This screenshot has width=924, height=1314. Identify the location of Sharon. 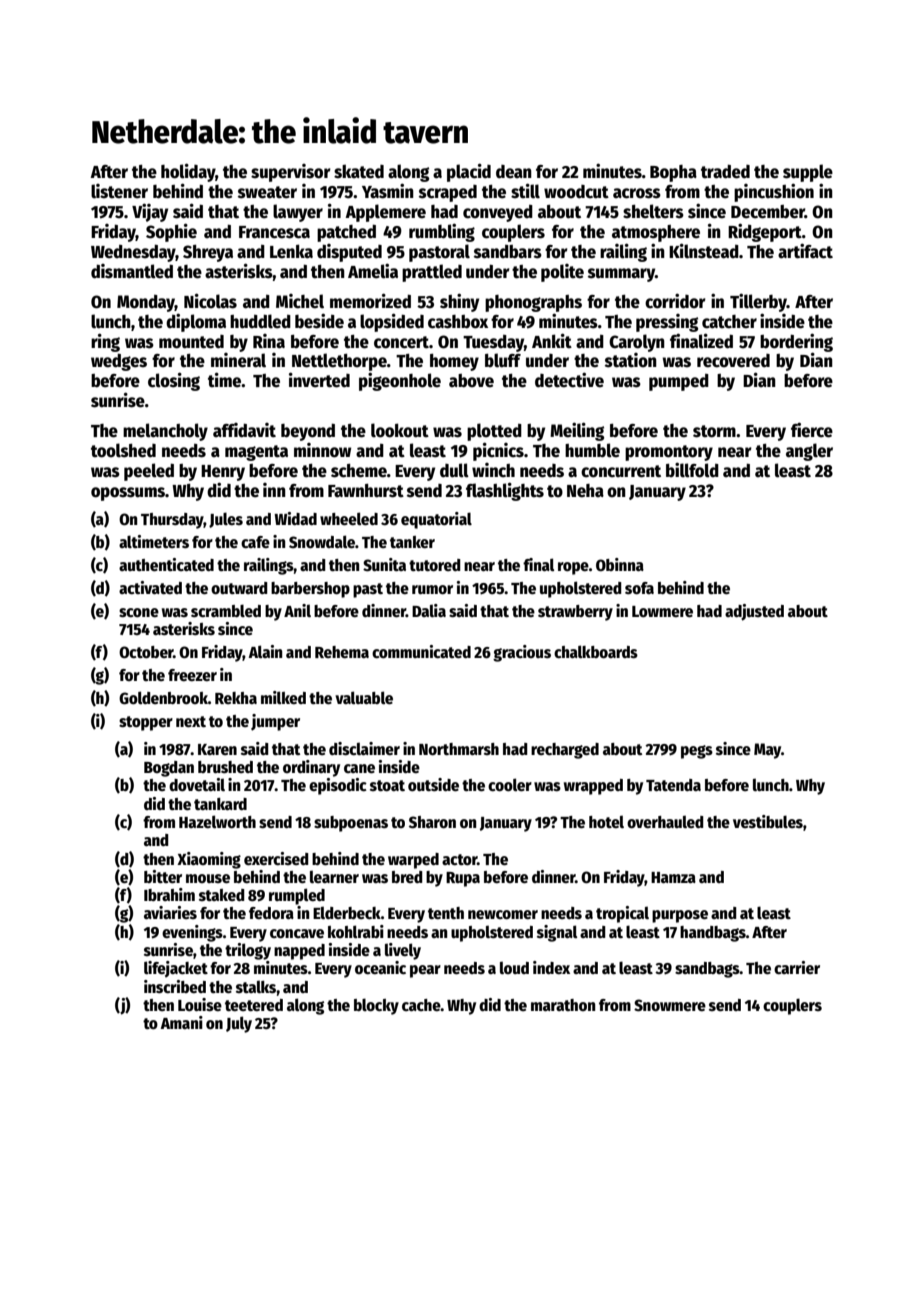
(432, 822).
